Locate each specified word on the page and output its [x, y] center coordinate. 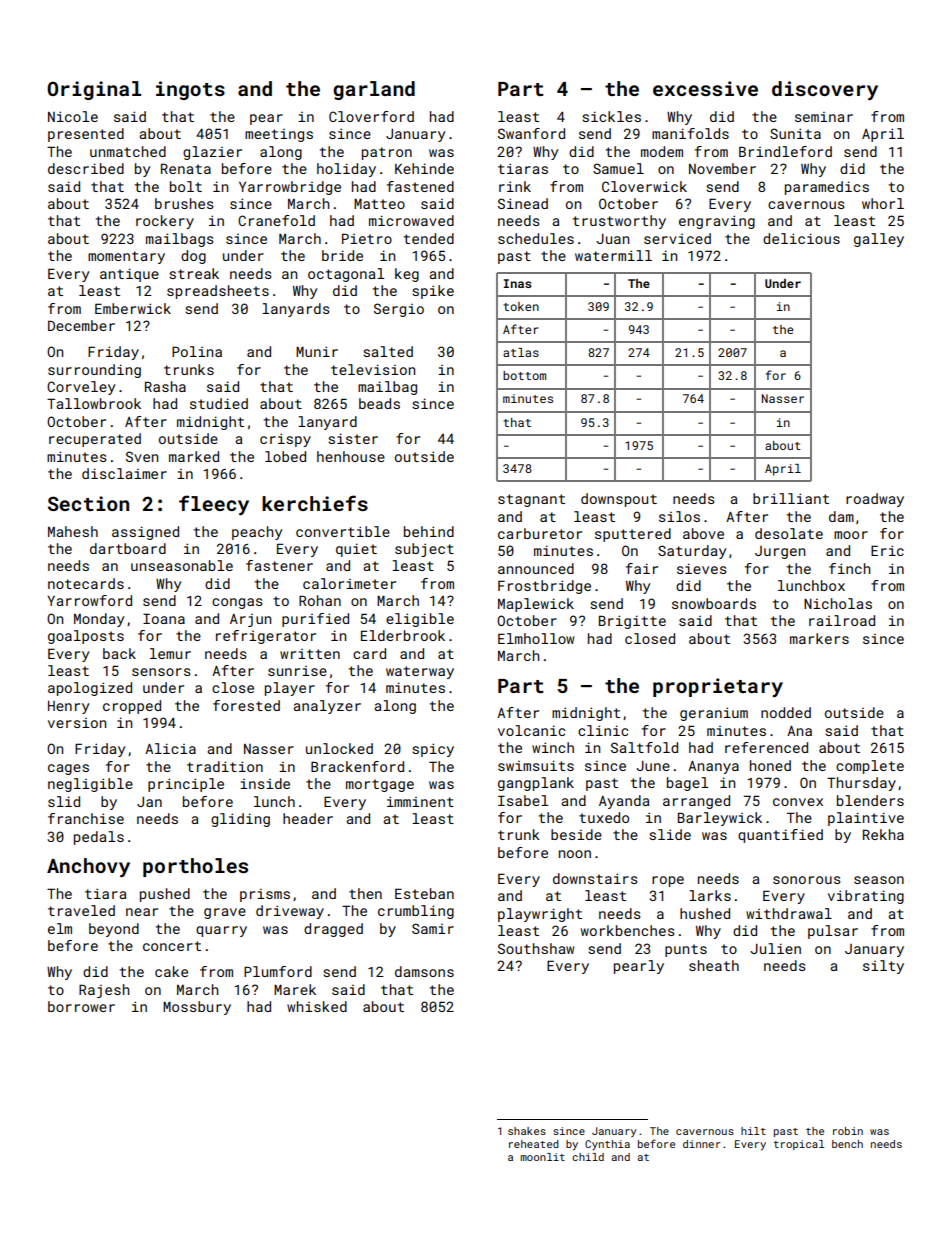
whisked [317, 1006]
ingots [190, 90]
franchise [86, 818]
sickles [611, 116]
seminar [824, 117]
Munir [317, 351]
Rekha [883, 834]
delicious [801, 238]
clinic [603, 730]
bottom [524, 375]
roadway [875, 500]
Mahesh [73, 531]
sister [353, 438]
